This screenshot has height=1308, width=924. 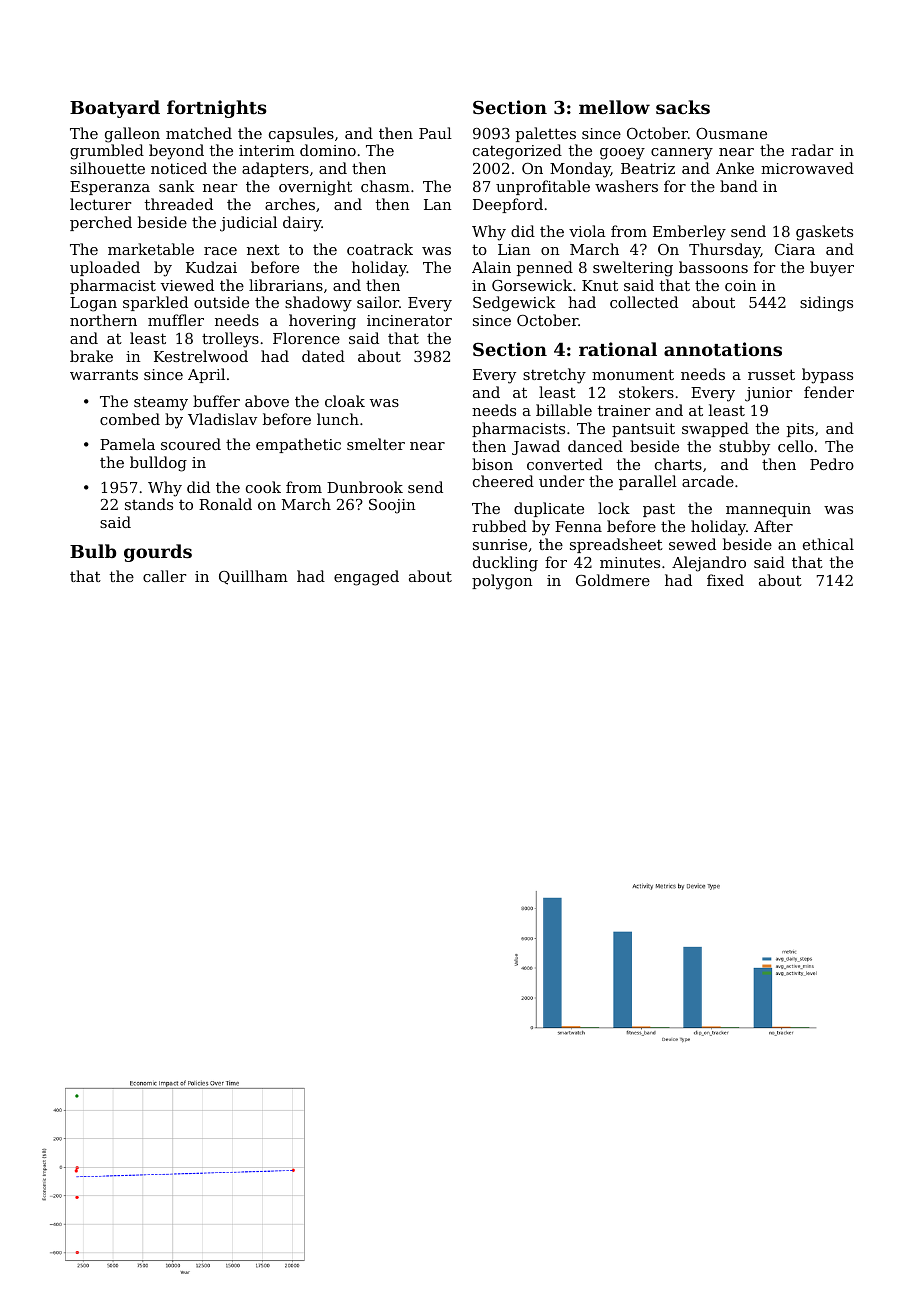 What do you see at coordinates (725, 580) in the screenshot?
I see `fixed` at bounding box center [725, 580].
